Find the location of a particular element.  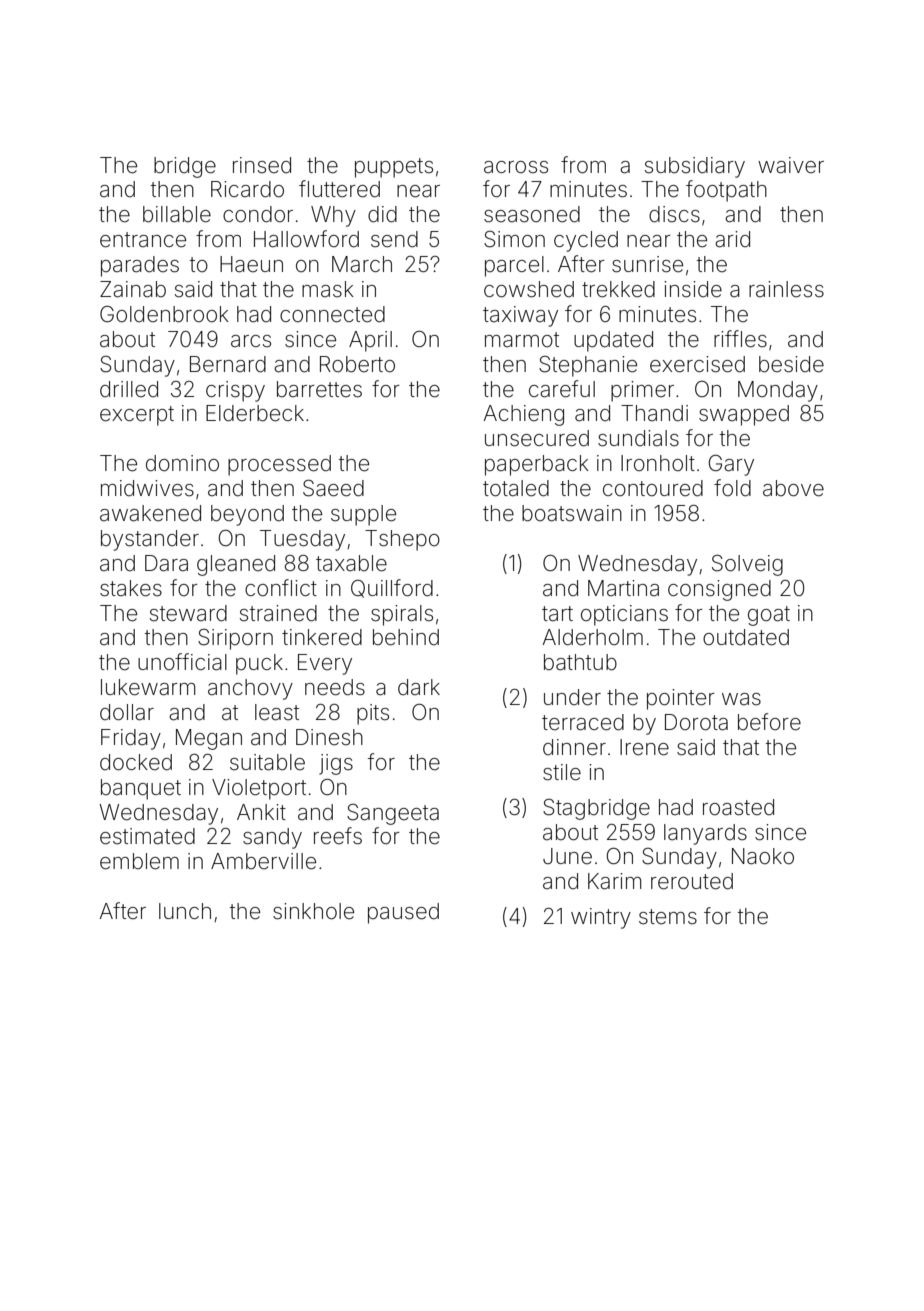

above is located at coordinates (793, 488).
